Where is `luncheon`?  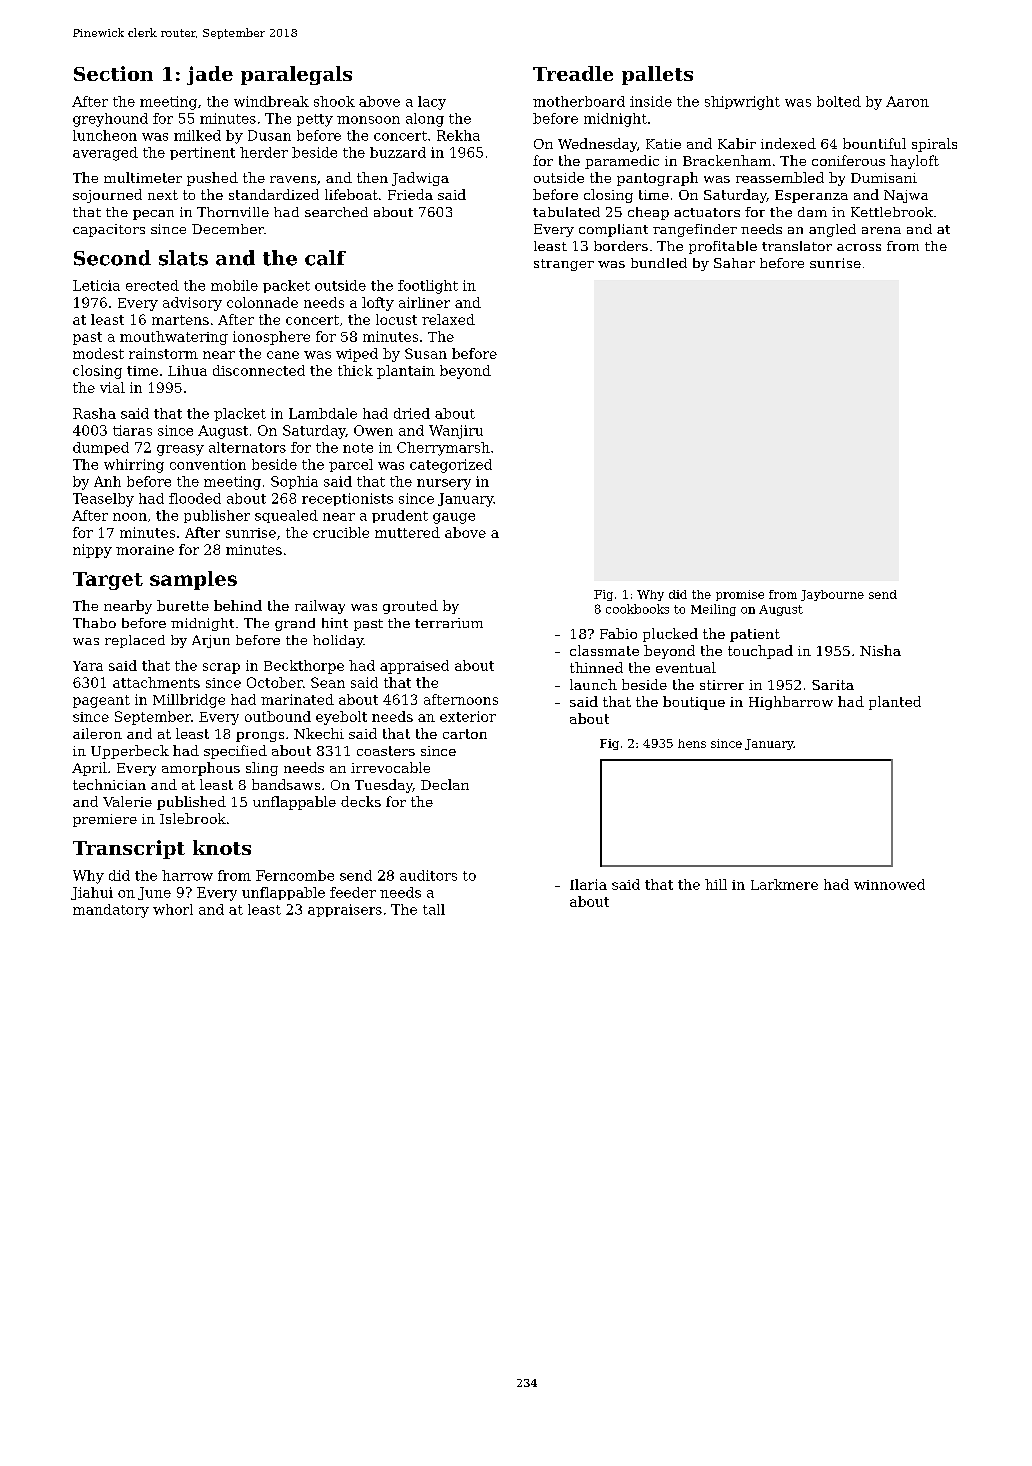
luncheon is located at coordinates (105, 135).
